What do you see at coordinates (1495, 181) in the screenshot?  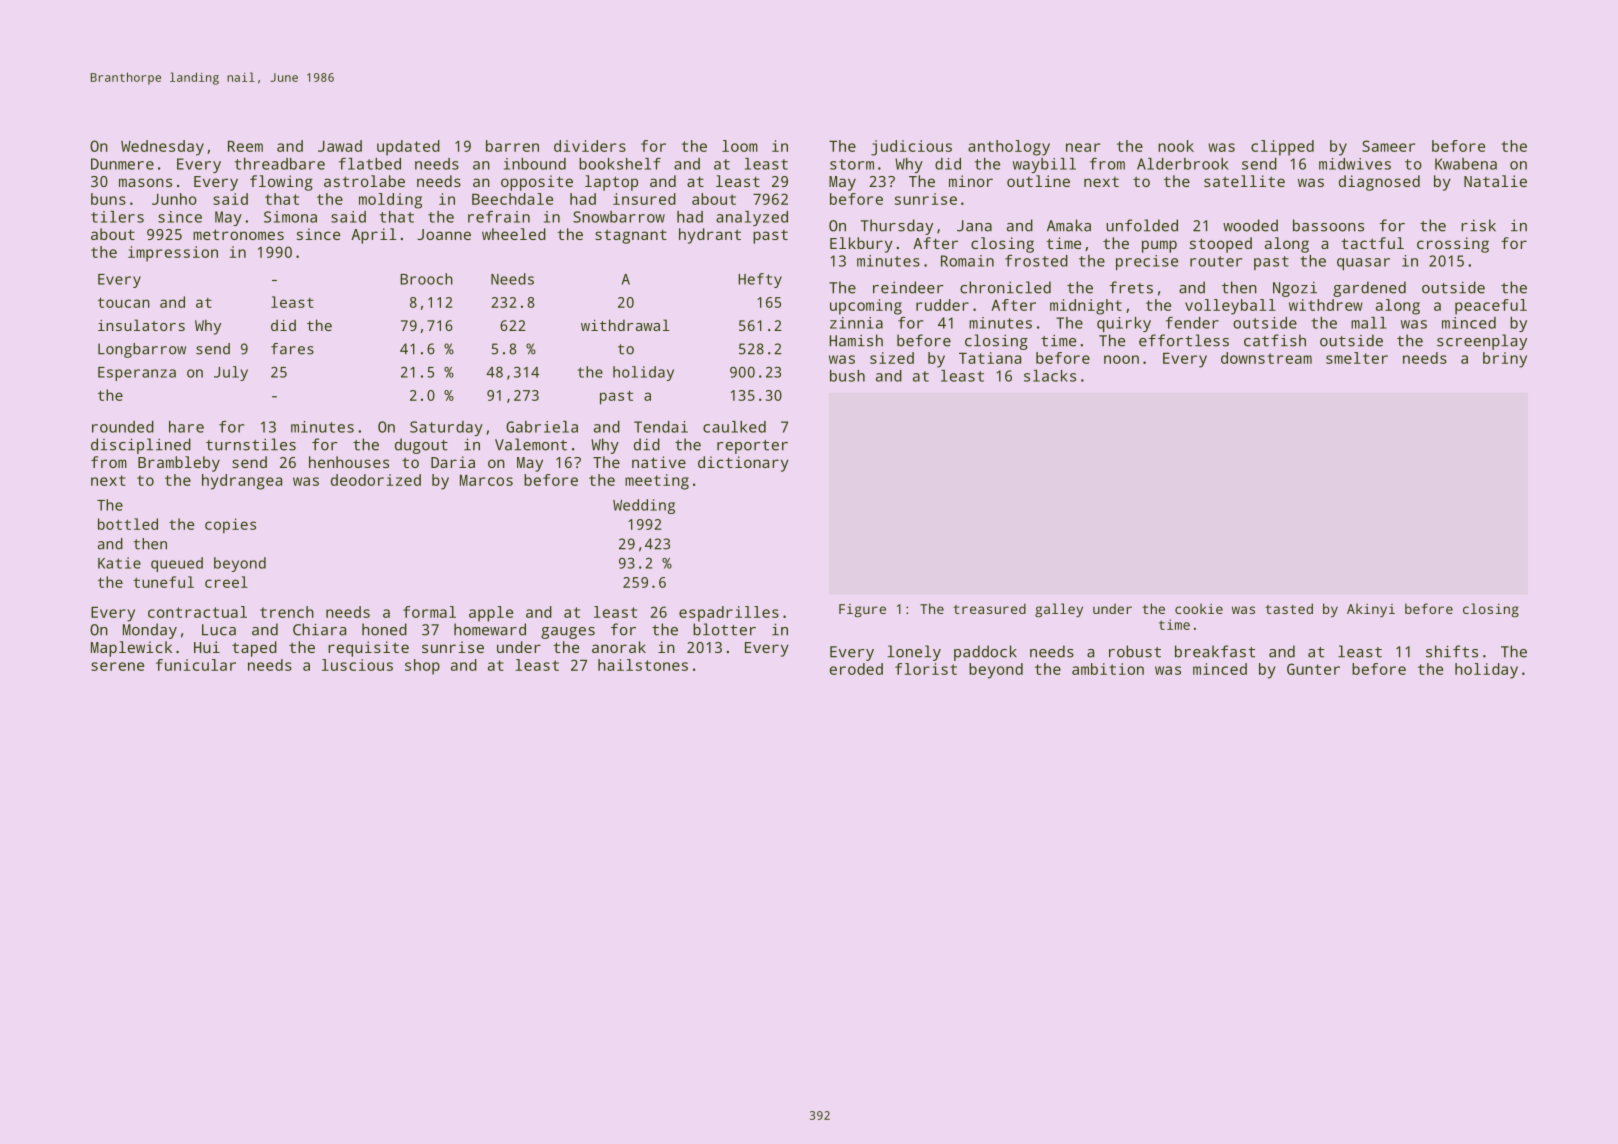 I see `Natalie` at bounding box center [1495, 181].
